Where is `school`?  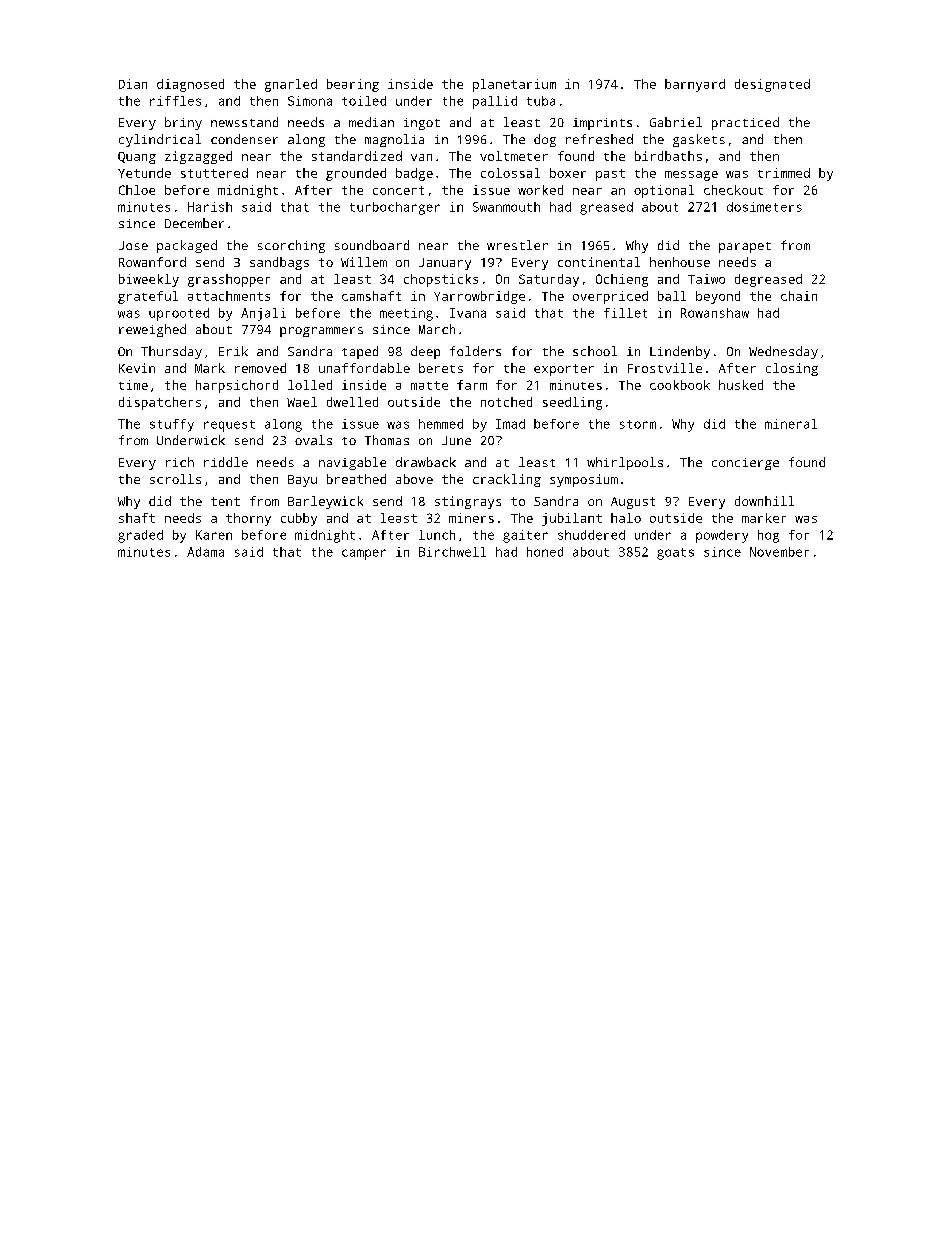
school is located at coordinates (595, 351).
